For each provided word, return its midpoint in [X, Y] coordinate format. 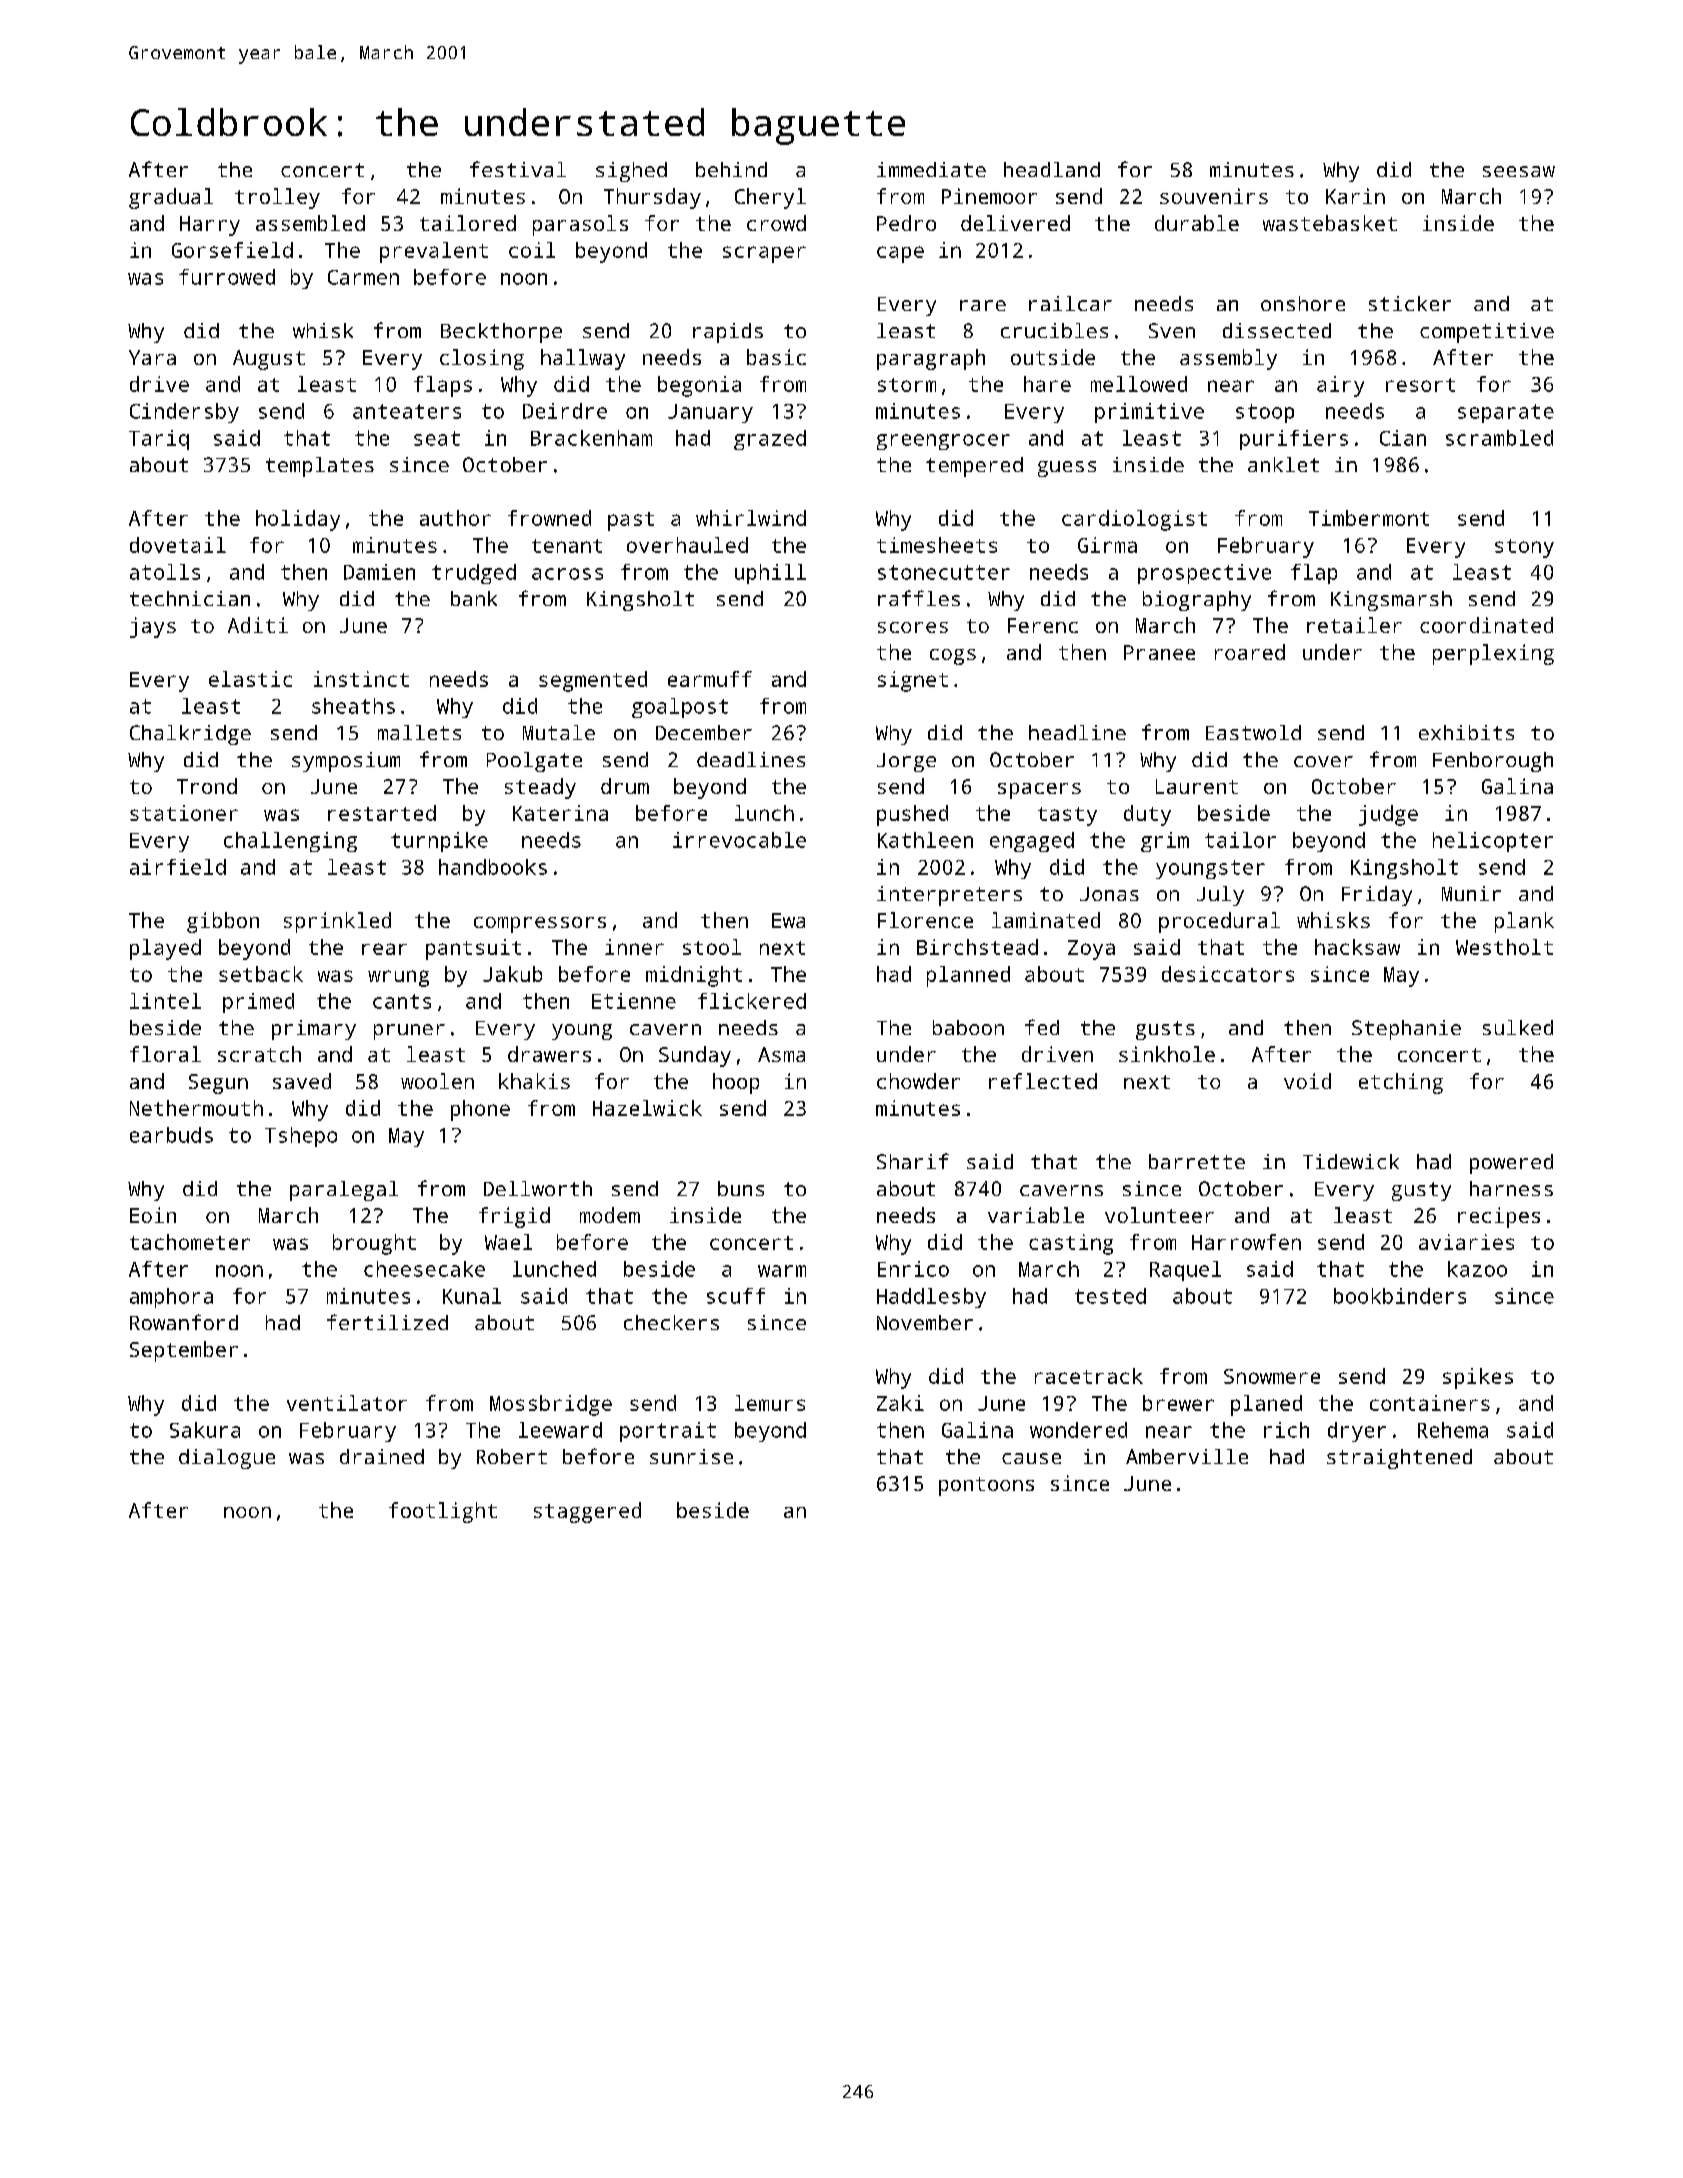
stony [1524, 548]
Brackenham [591, 438]
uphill [770, 574]
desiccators [1228, 974]
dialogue [227, 1459]
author [455, 518]
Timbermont [1369, 518]
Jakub [512, 974]
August [269, 360]
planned [968, 976]
